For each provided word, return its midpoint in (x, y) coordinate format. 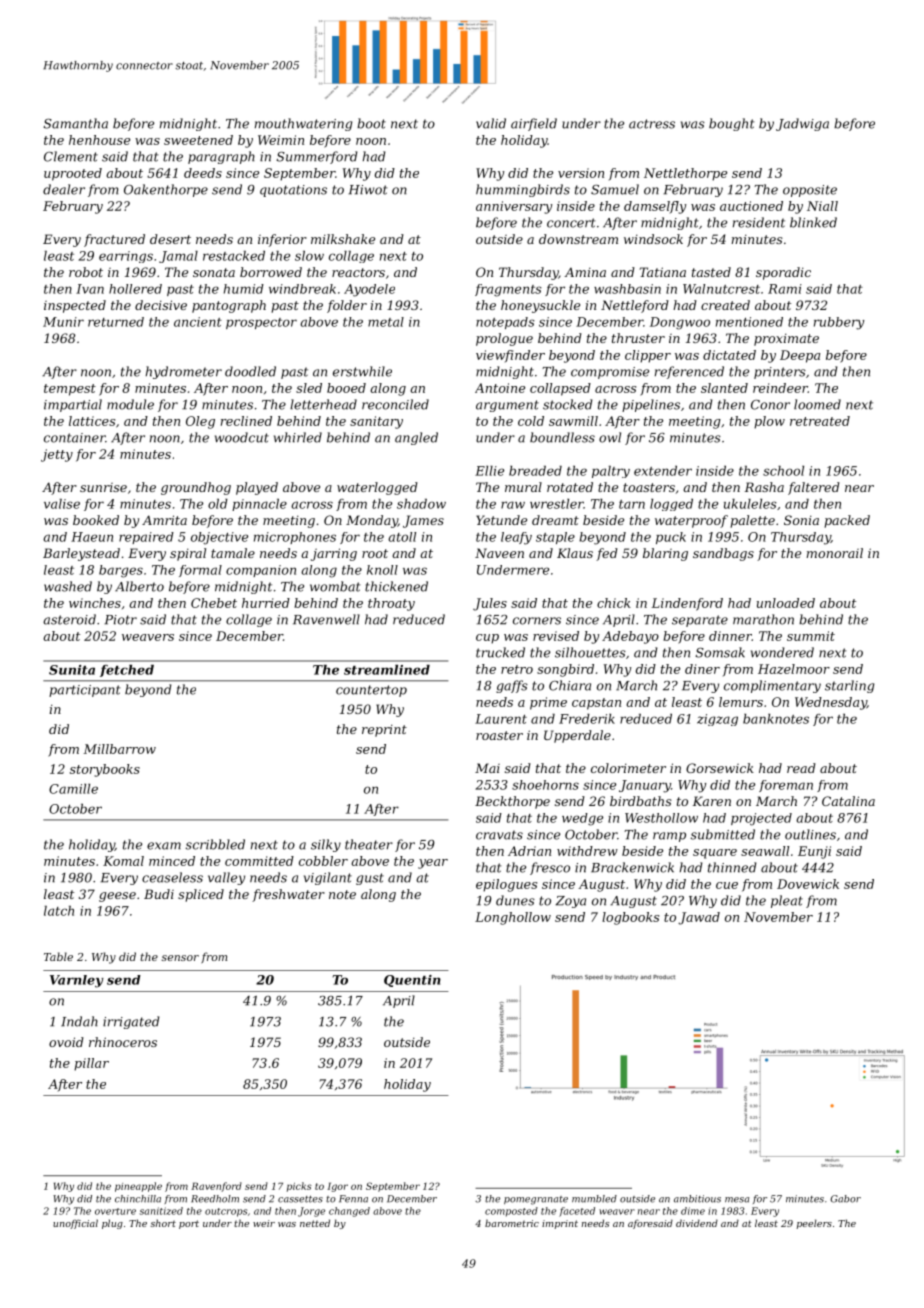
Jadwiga (802, 124)
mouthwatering (303, 124)
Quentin (412, 981)
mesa (737, 1200)
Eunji (814, 852)
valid (491, 123)
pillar (91, 1064)
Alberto (139, 586)
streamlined (387, 670)
